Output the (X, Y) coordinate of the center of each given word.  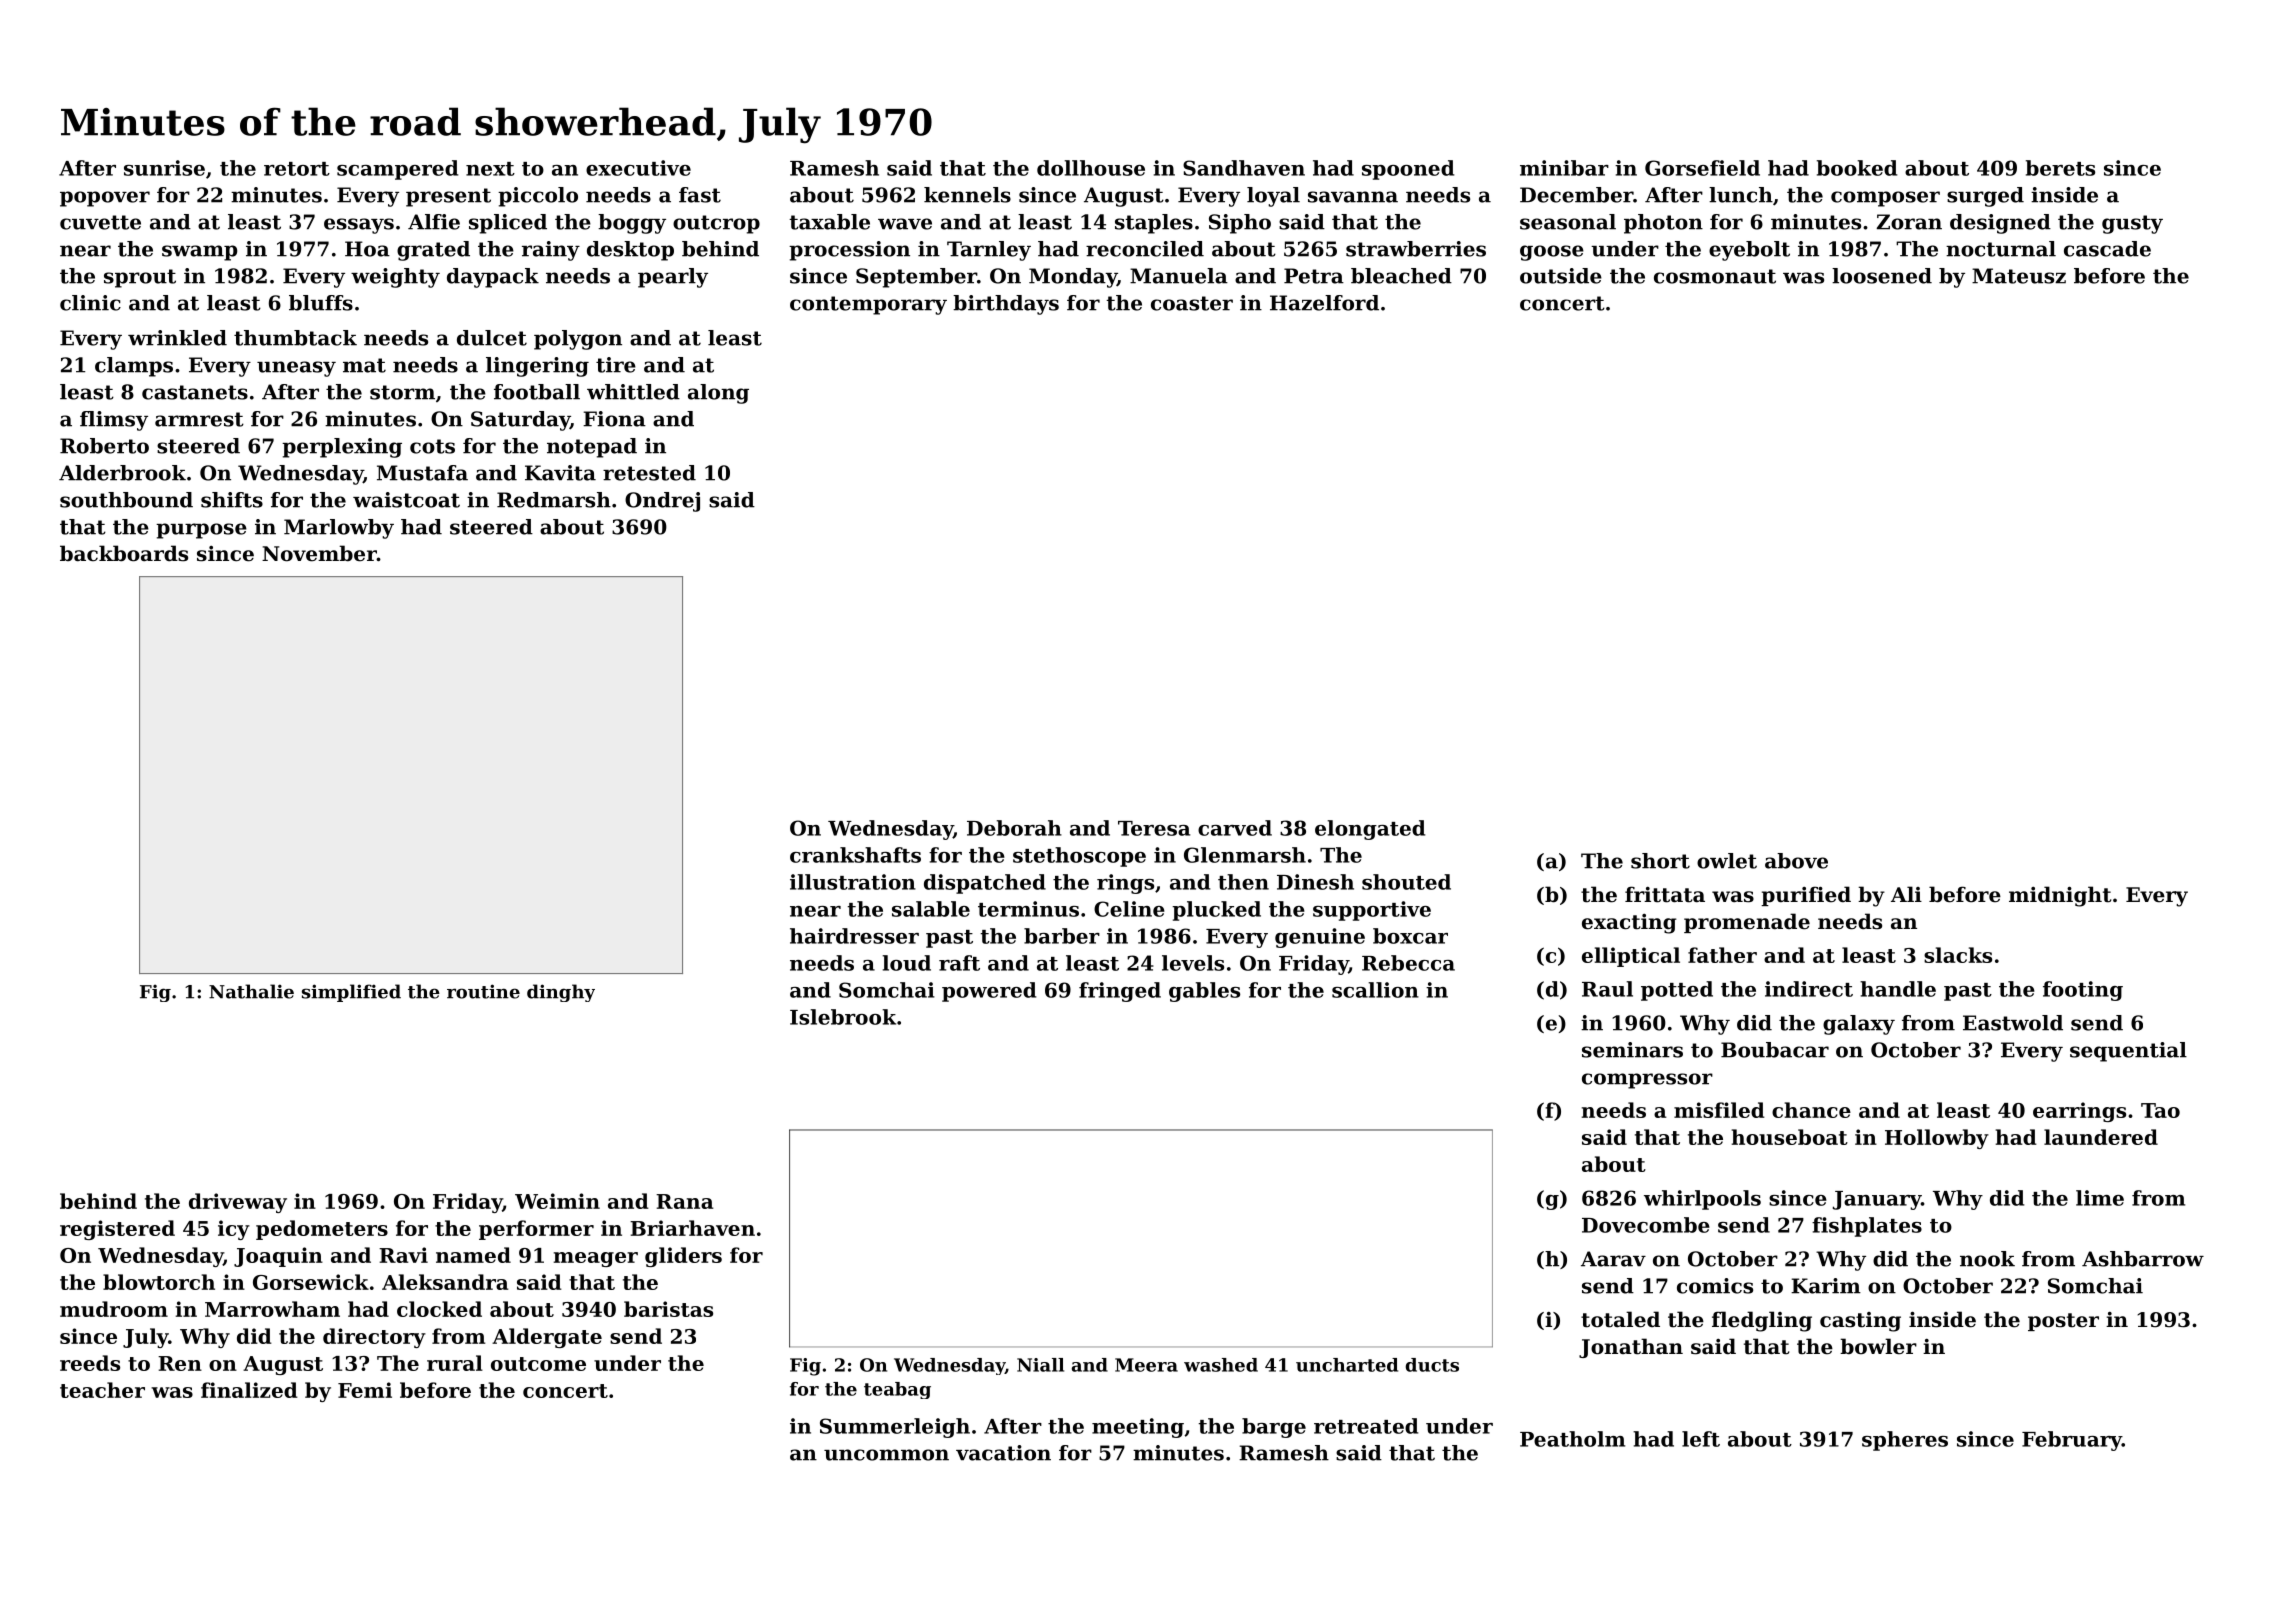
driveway (238, 1203)
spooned (1408, 170)
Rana (684, 1201)
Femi (365, 1390)
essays (359, 226)
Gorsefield (1702, 168)
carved (1235, 828)
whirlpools (1702, 1200)
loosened (1882, 276)
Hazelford (1324, 303)
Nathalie (251, 991)
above (1796, 861)
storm (402, 392)
